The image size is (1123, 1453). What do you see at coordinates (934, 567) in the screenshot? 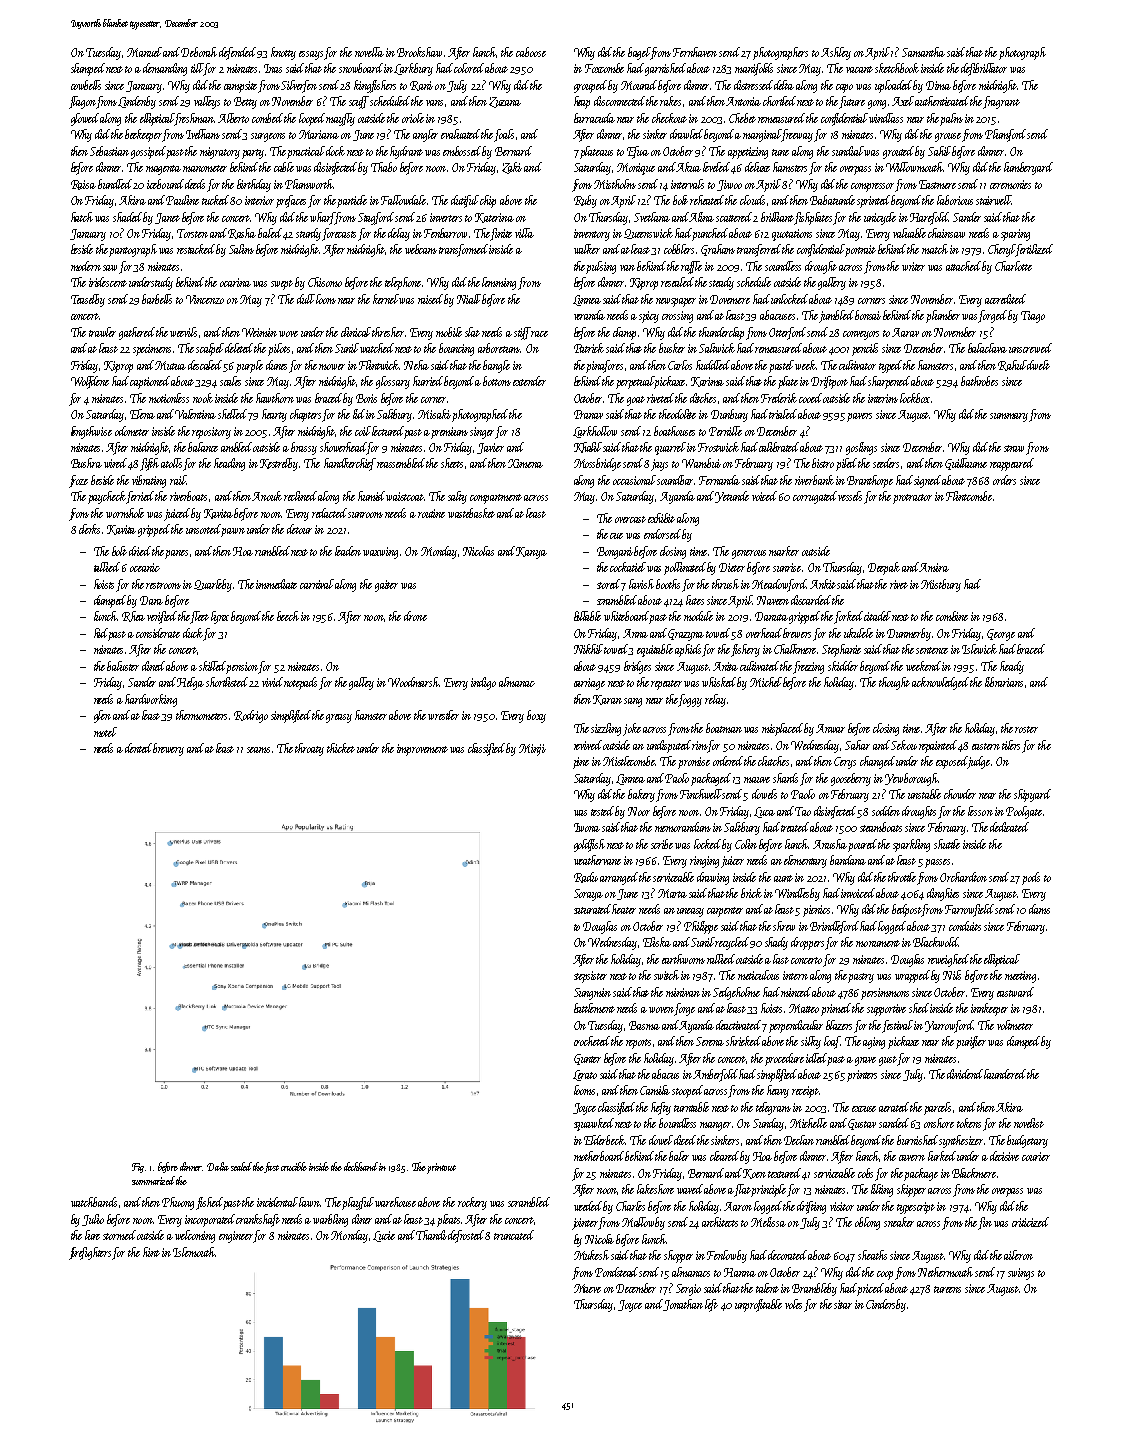
I see `Amira` at bounding box center [934, 567].
